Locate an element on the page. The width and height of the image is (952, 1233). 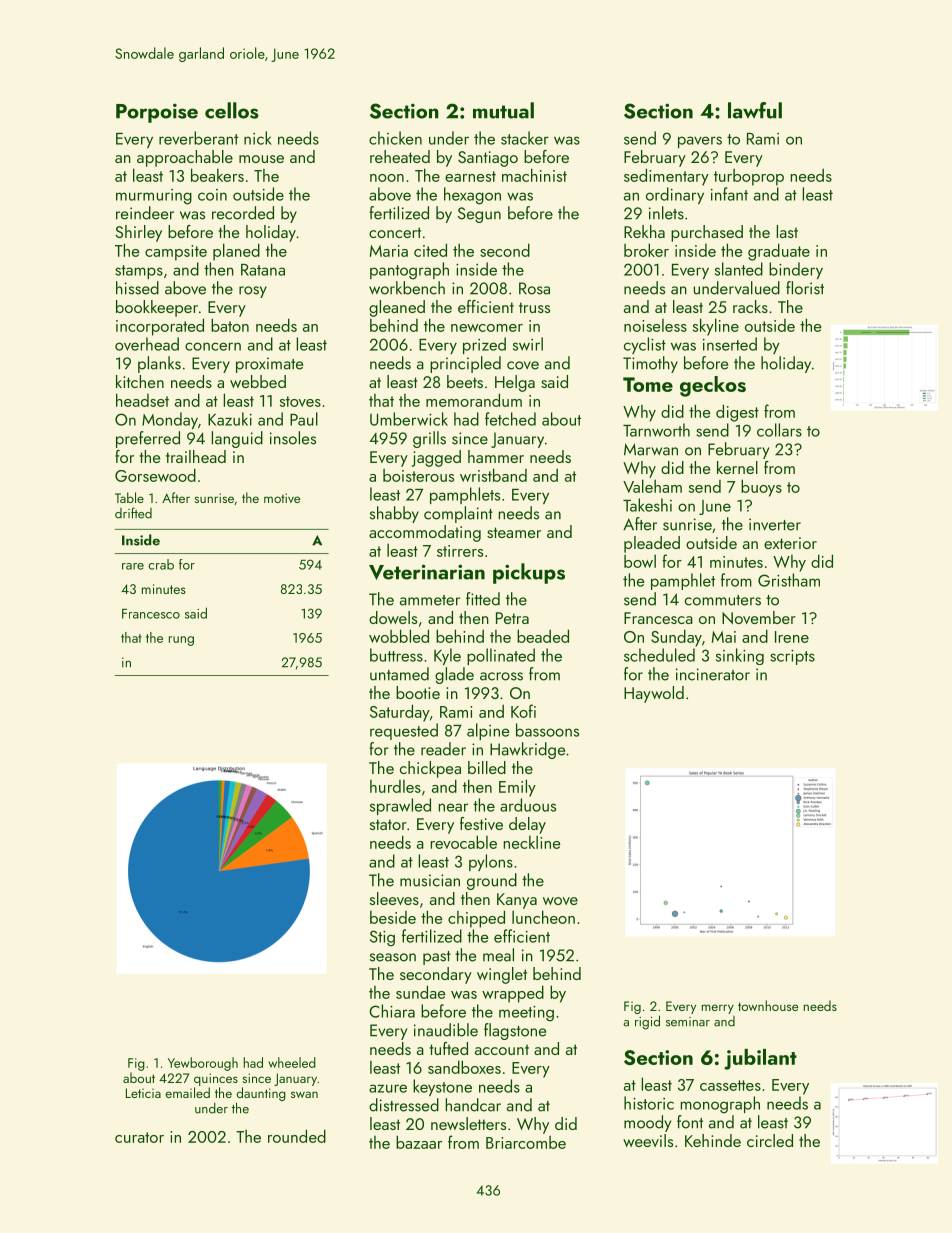
wristband is located at coordinates (493, 475).
